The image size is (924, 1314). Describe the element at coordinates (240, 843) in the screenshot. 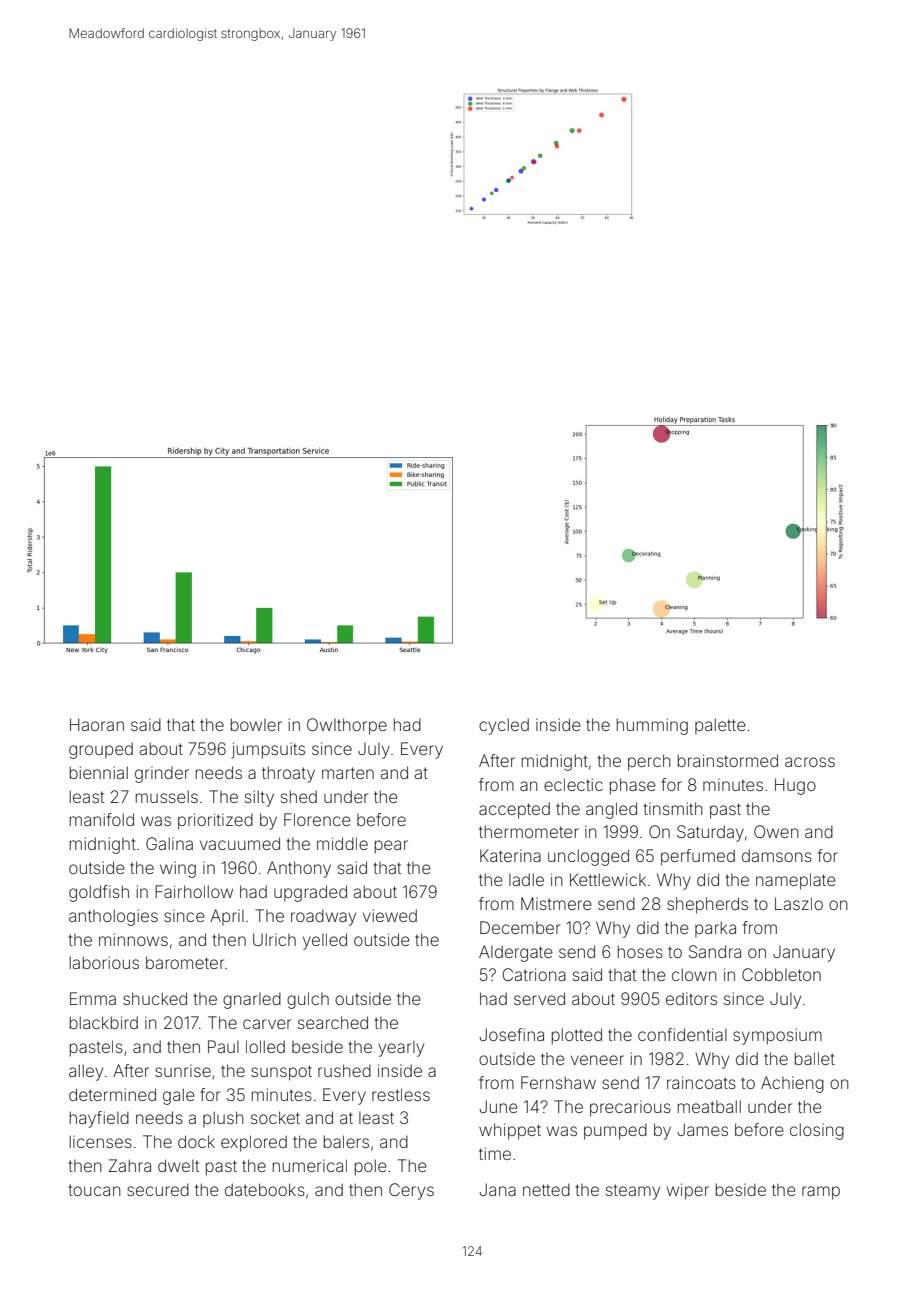

I see `vacuumed` at that location.
